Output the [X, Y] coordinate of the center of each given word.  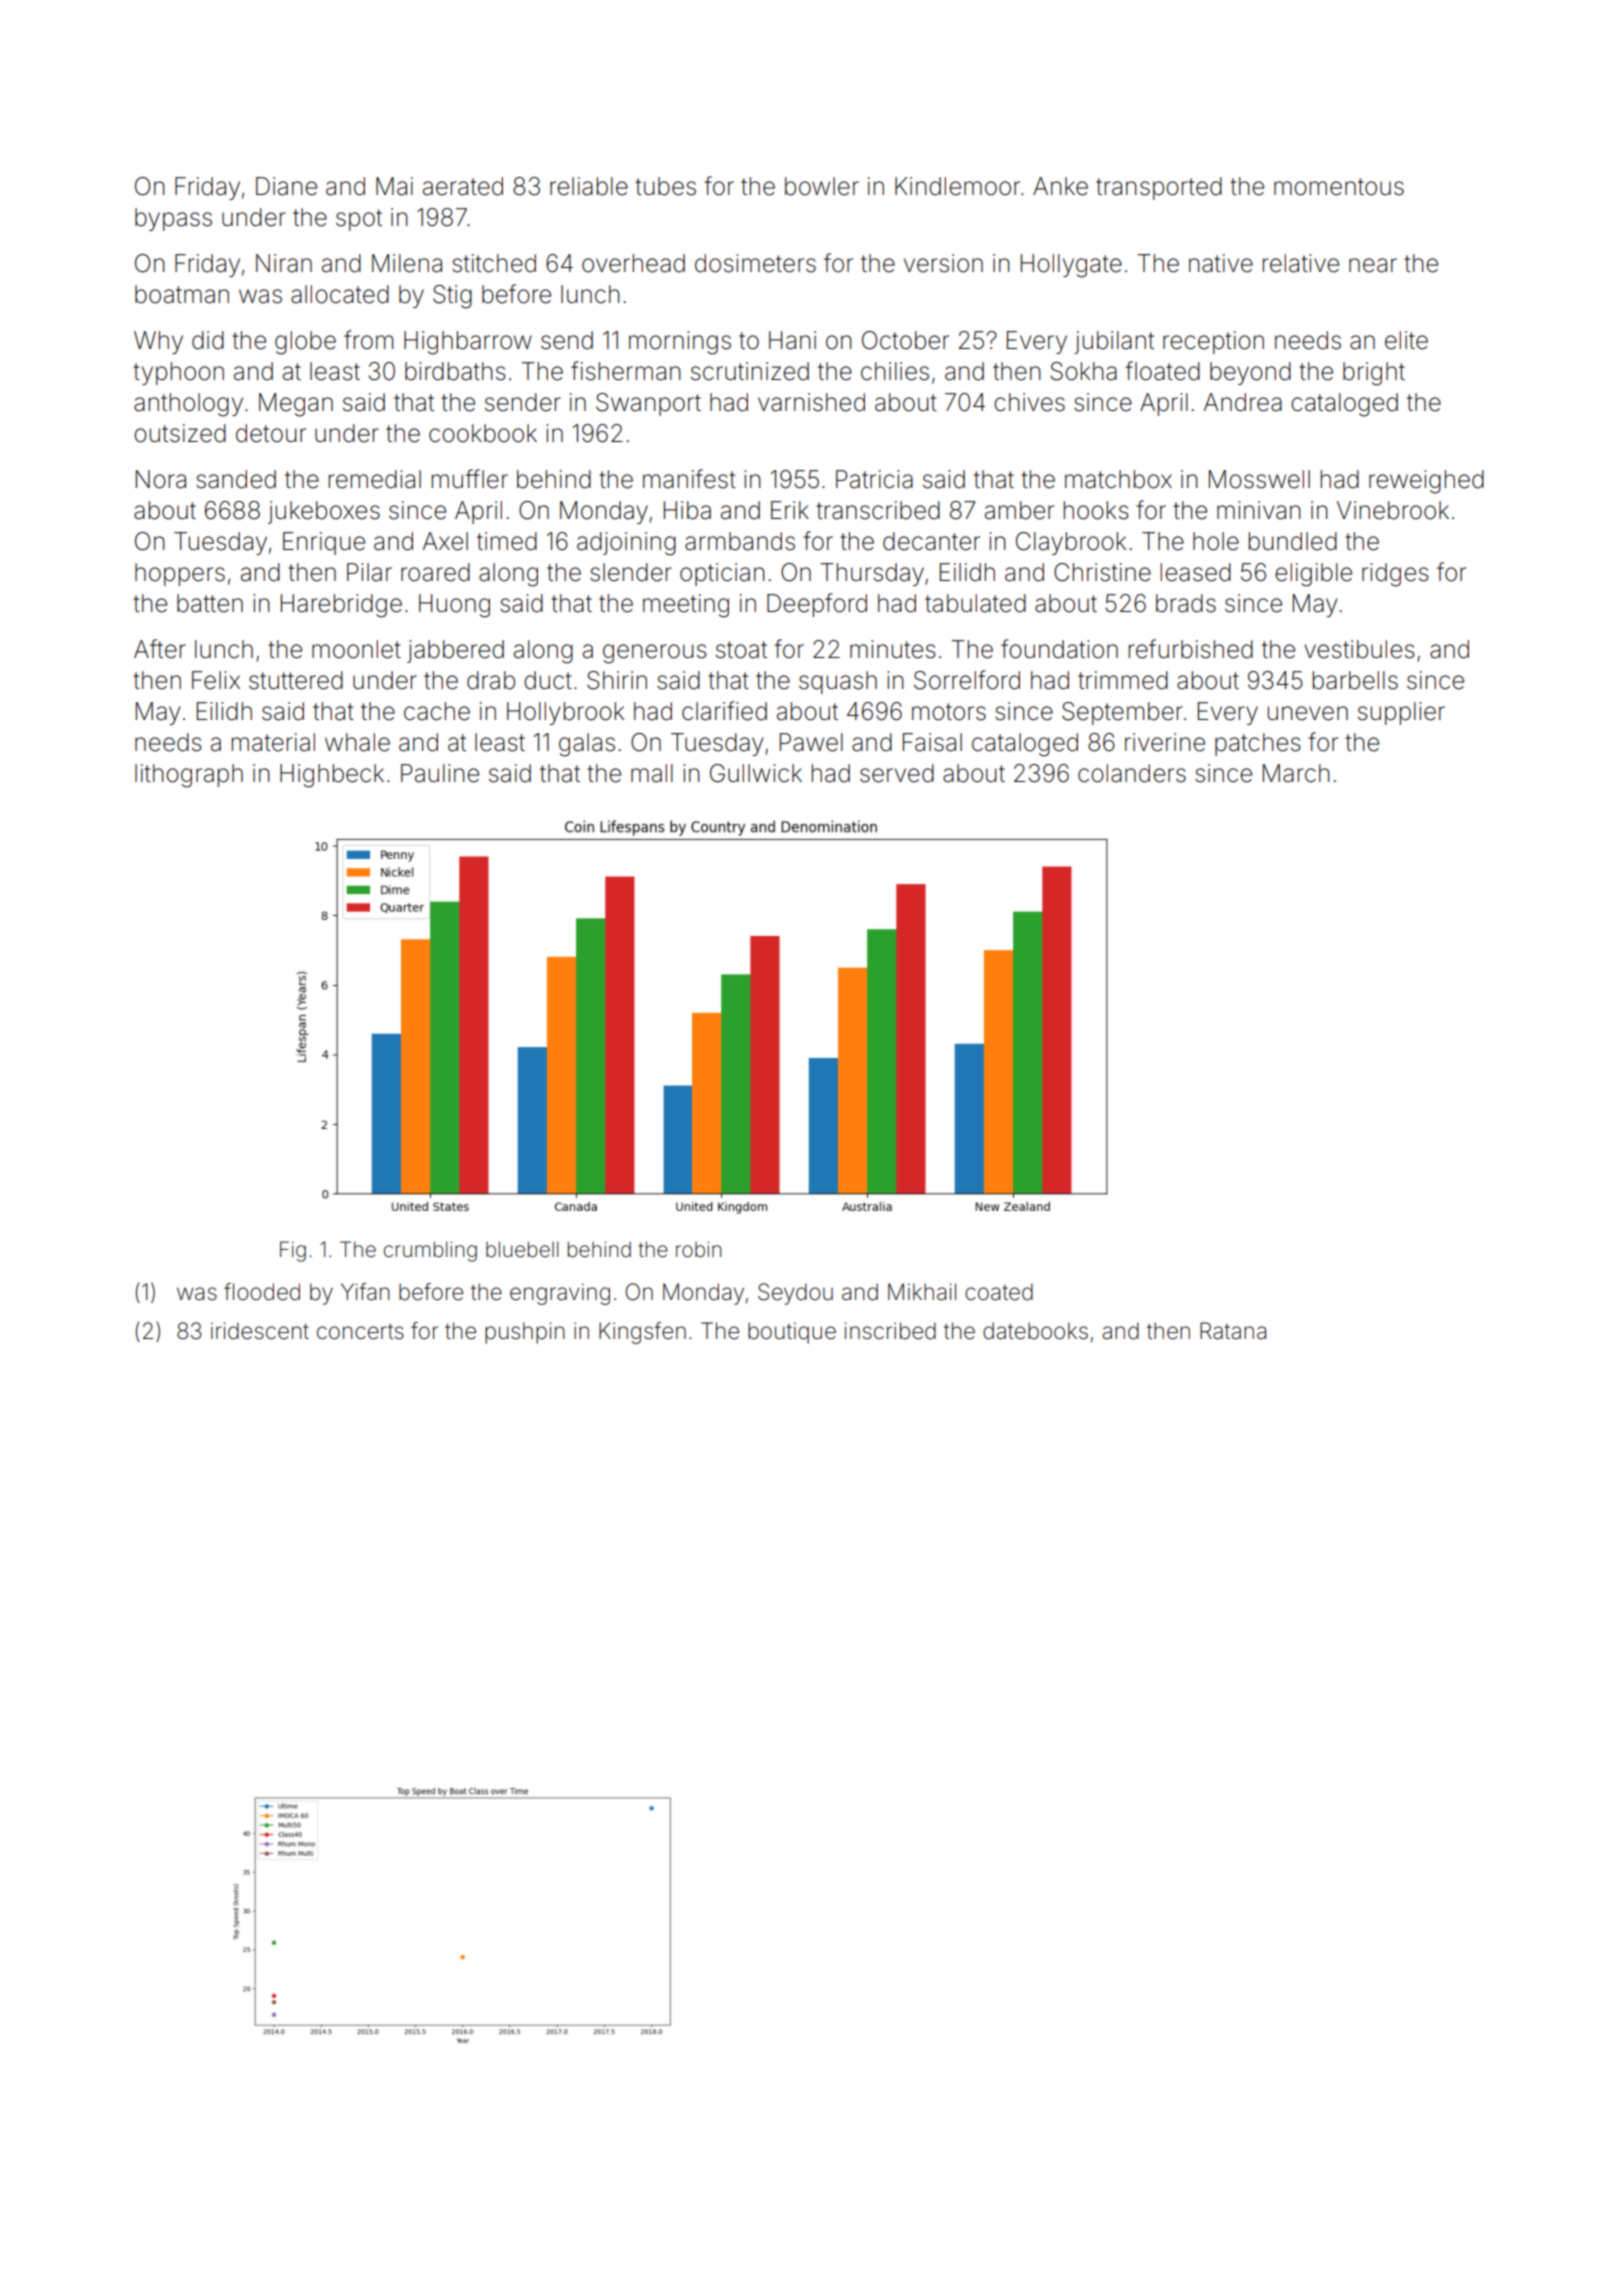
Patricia [874, 479]
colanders [1132, 773]
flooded [262, 1292]
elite [1406, 340]
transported [1159, 188]
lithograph [189, 776]
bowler [822, 186]
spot [359, 220]
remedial [375, 479]
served [897, 773]
